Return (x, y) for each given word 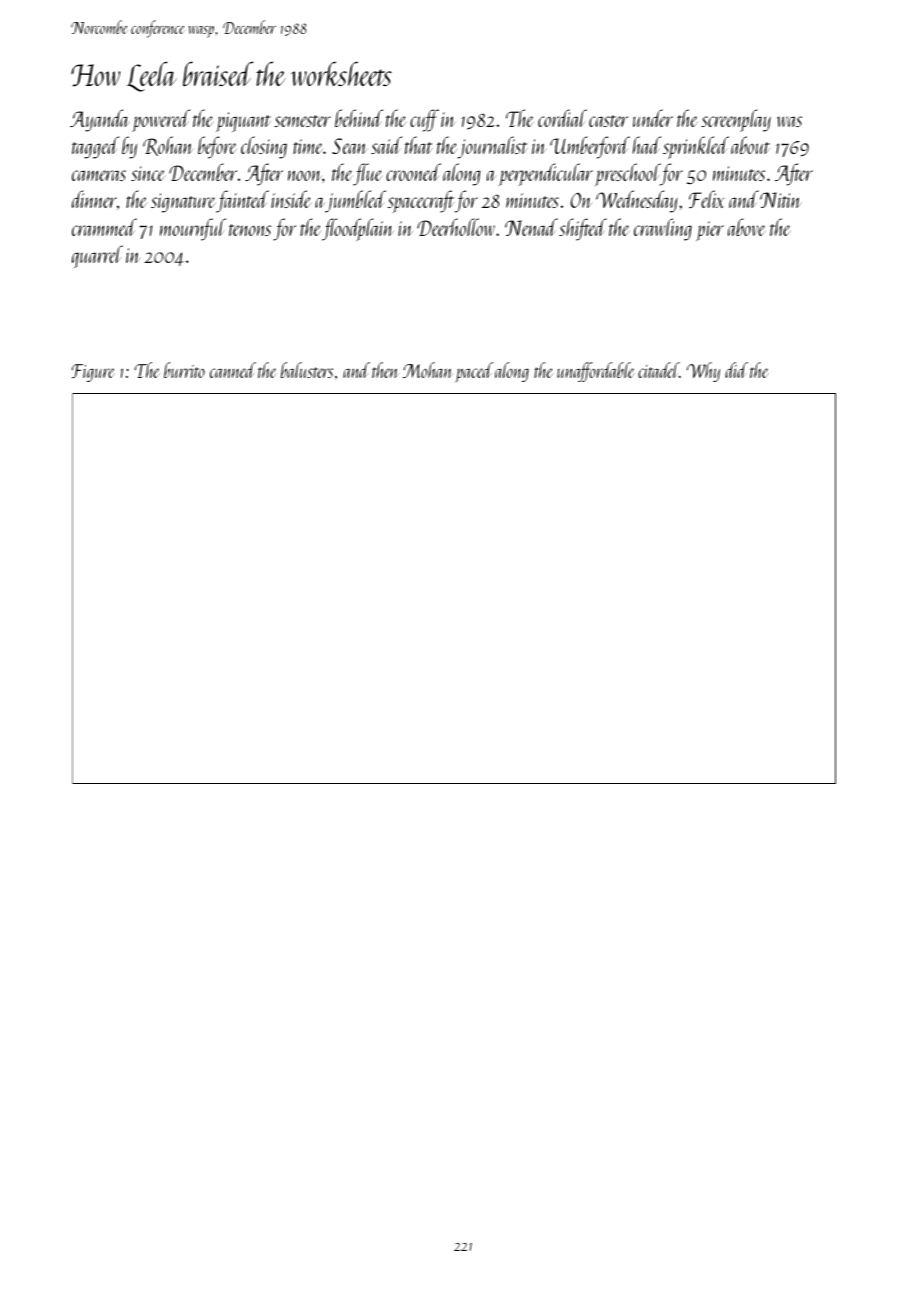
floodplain (358, 229)
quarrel (97, 256)
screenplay (736, 120)
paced (474, 372)
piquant (243, 122)
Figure (93, 373)
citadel (658, 370)
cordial (562, 118)
